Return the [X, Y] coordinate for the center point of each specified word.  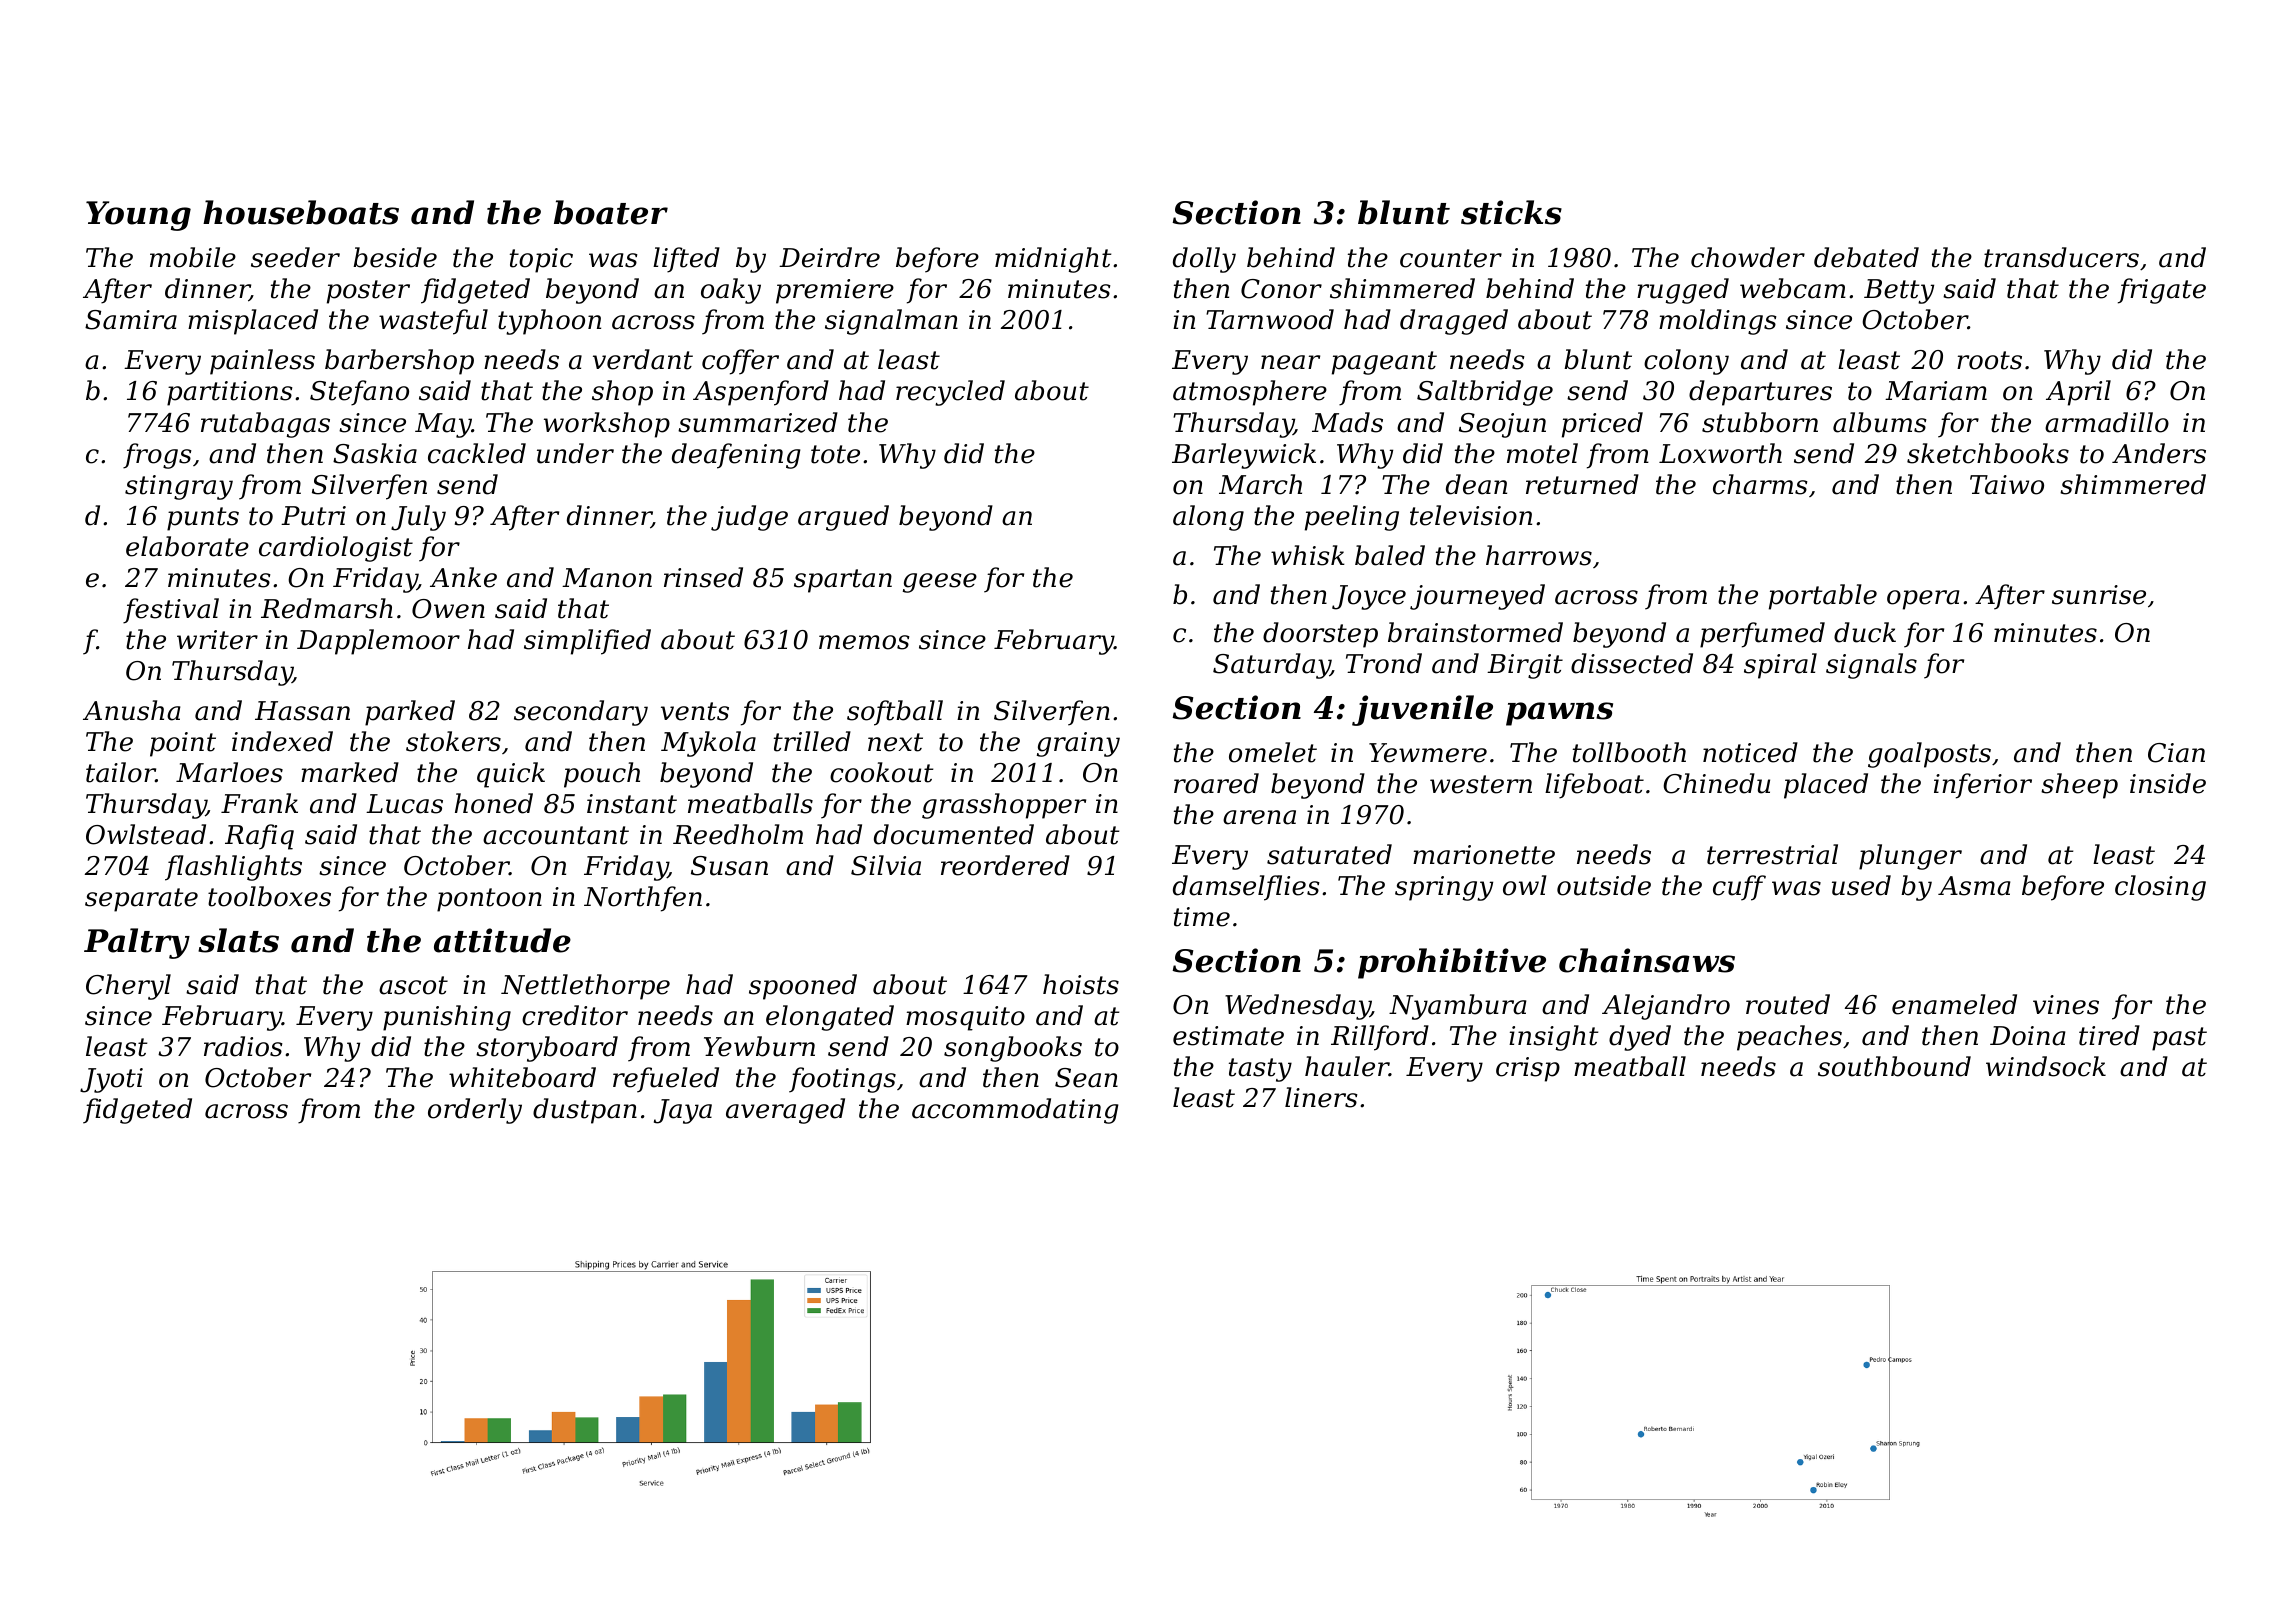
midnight [1053, 260]
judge [749, 518]
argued [843, 518]
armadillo [2107, 422]
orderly [475, 1111]
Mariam [1936, 391]
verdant [643, 359]
